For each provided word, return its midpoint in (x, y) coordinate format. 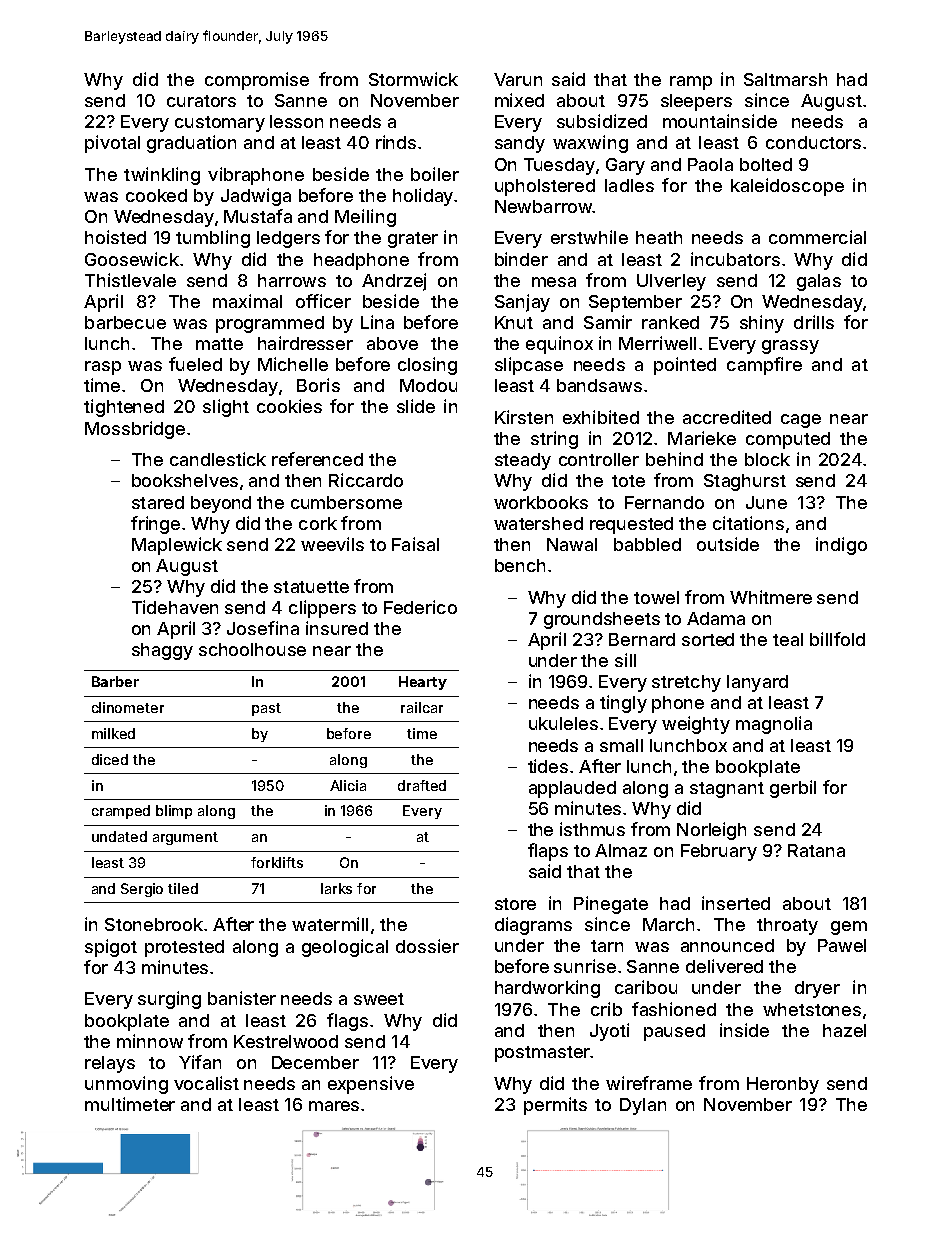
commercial (817, 237)
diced (110, 759)
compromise (257, 81)
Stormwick (413, 79)
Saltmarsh (785, 79)
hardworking (547, 989)
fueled (195, 364)
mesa (554, 282)
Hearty (423, 683)
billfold (837, 639)
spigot (111, 948)
